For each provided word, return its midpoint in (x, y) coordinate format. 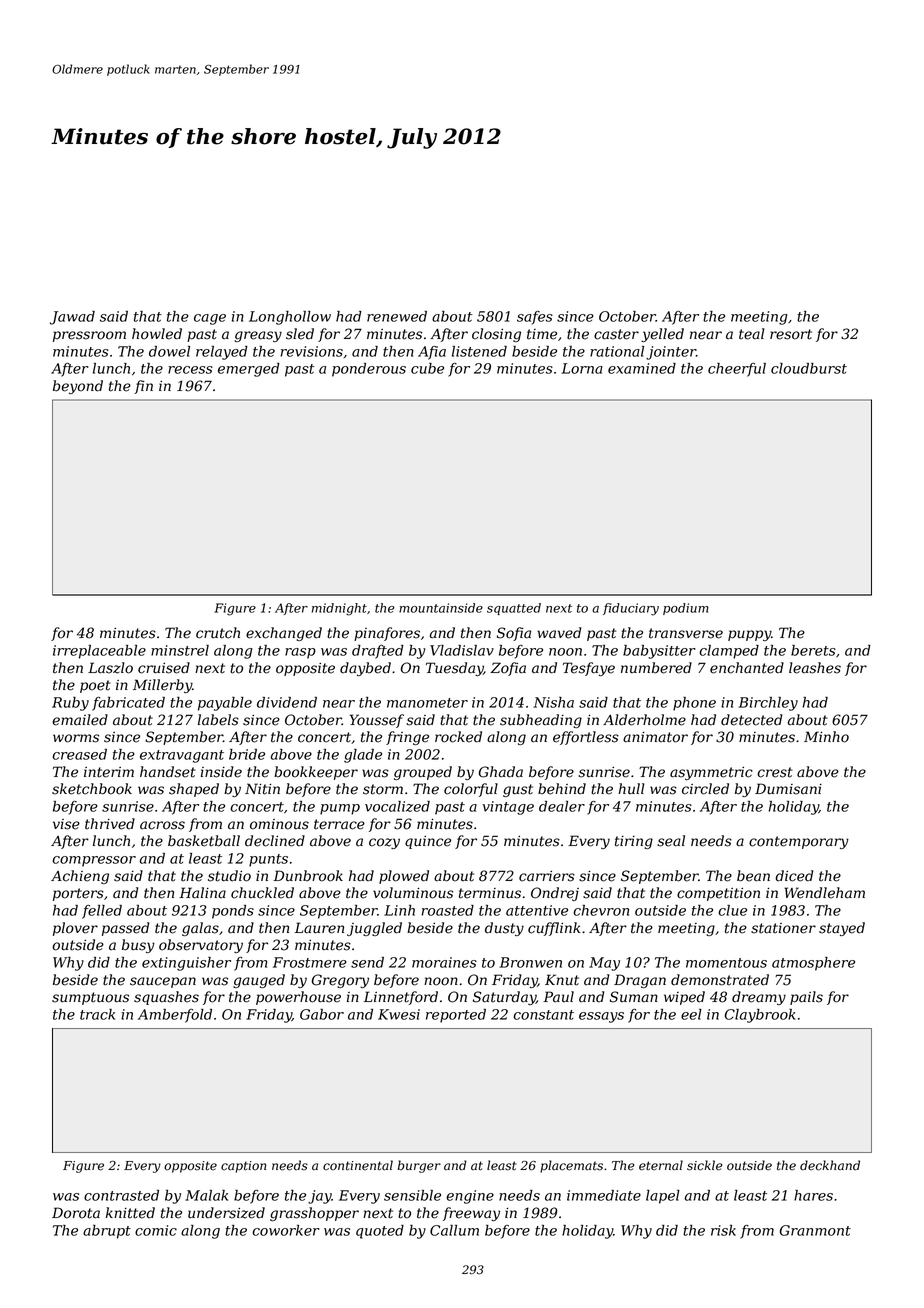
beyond (78, 387)
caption (243, 1167)
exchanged (284, 634)
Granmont (815, 1230)
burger (419, 1166)
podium (686, 609)
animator (655, 737)
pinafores (387, 634)
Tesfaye (589, 669)
